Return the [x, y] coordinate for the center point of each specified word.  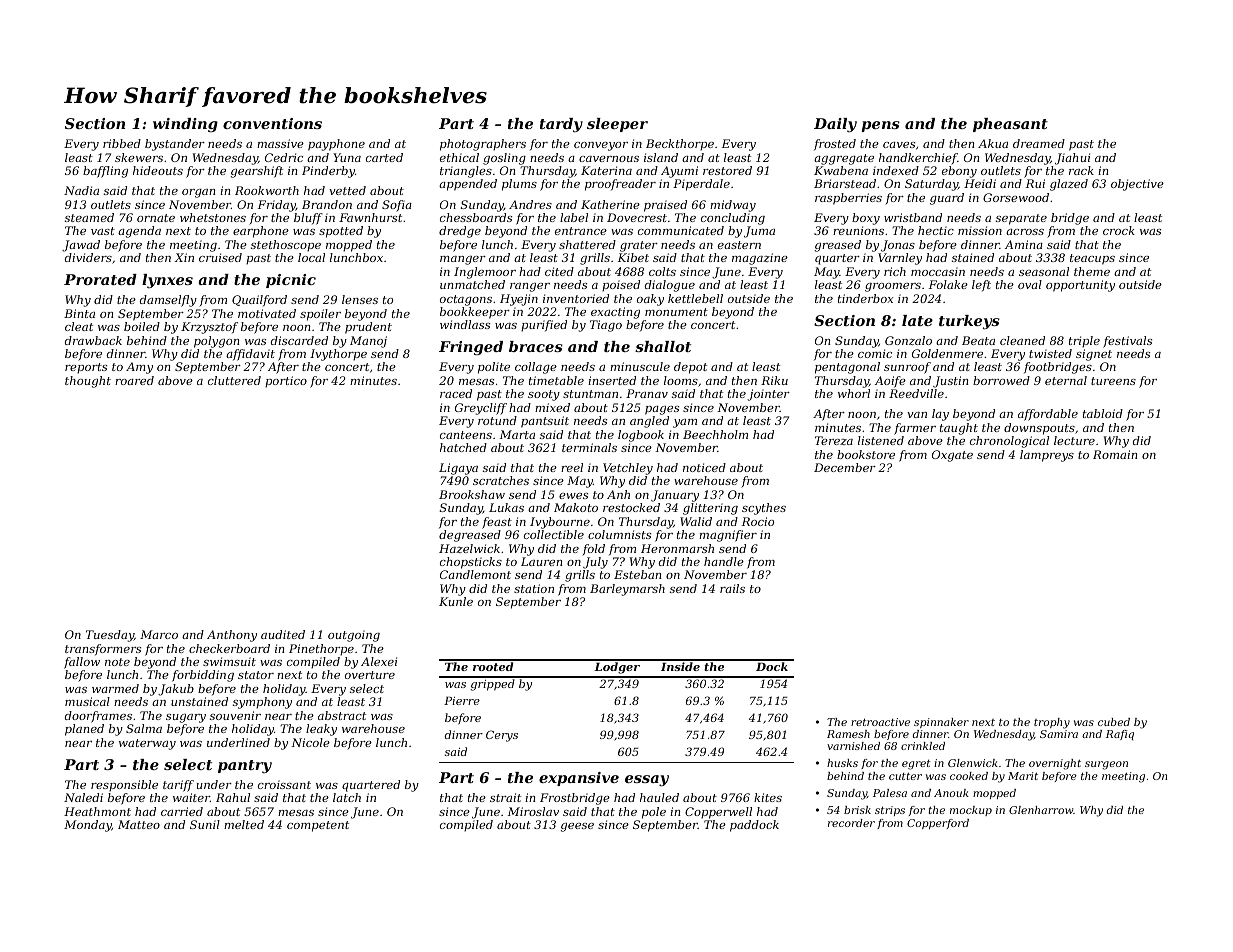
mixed [552, 407]
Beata [978, 340]
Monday [88, 826]
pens [880, 126]
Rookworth [267, 190]
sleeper [617, 125]
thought [88, 382]
